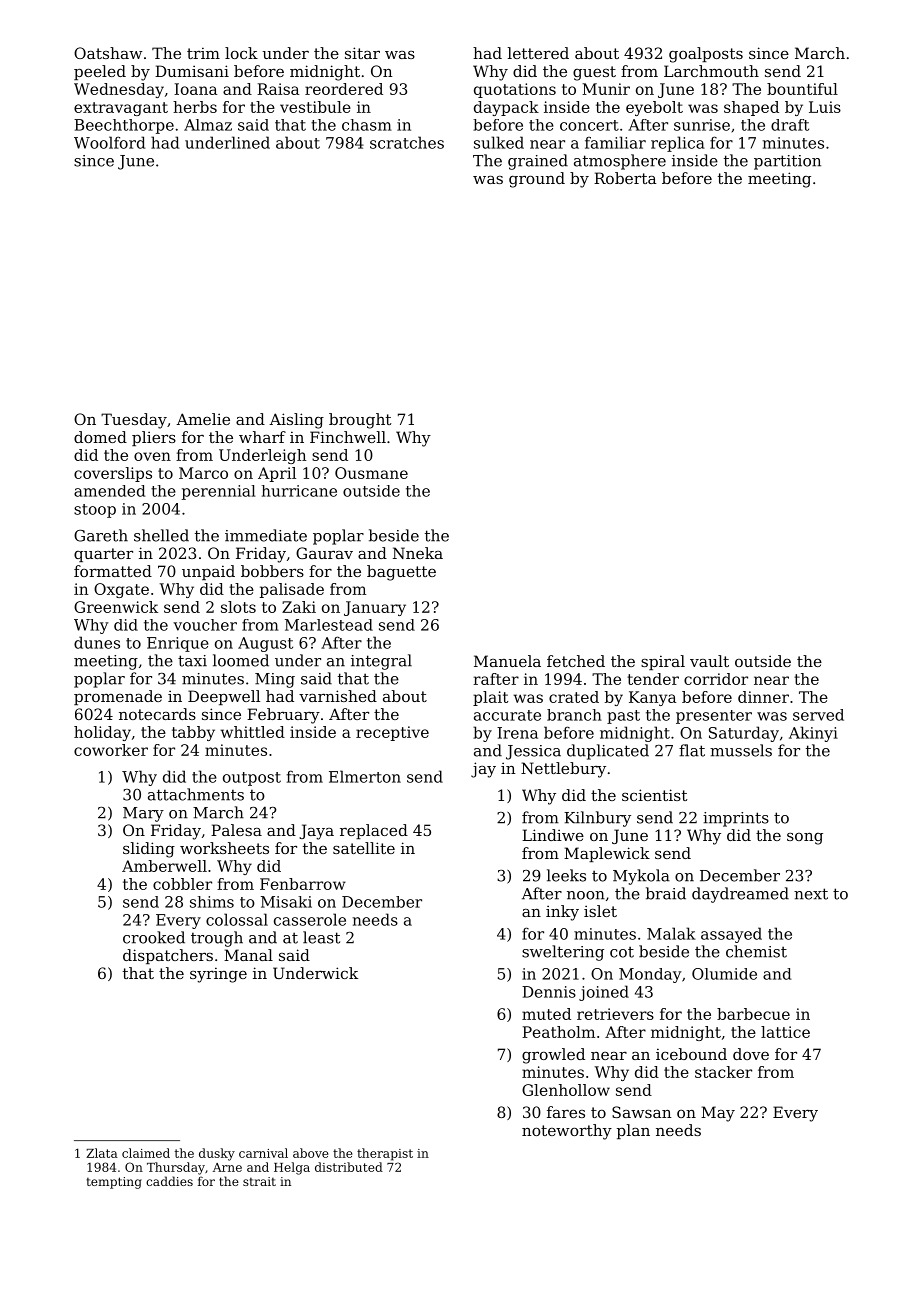 The width and height of the page is (924, 1308). Describe the element at coordinates (195, 107) in the page. I see `herbs` at that location.
